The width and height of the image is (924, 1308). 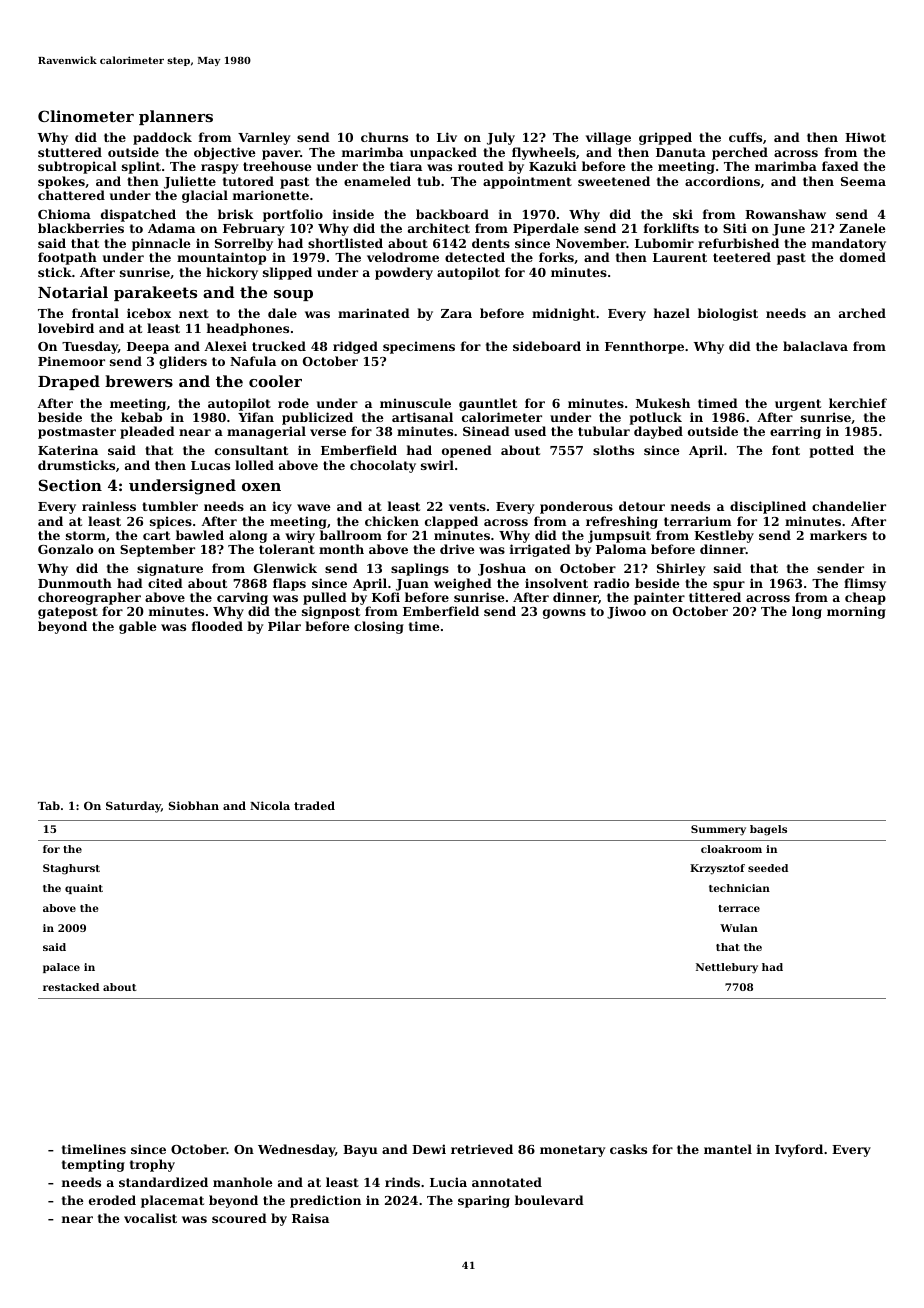 What do you see at coordinates (150, 1218) in the image?
I see `vocalist` at bounding box center [150, 1218].
